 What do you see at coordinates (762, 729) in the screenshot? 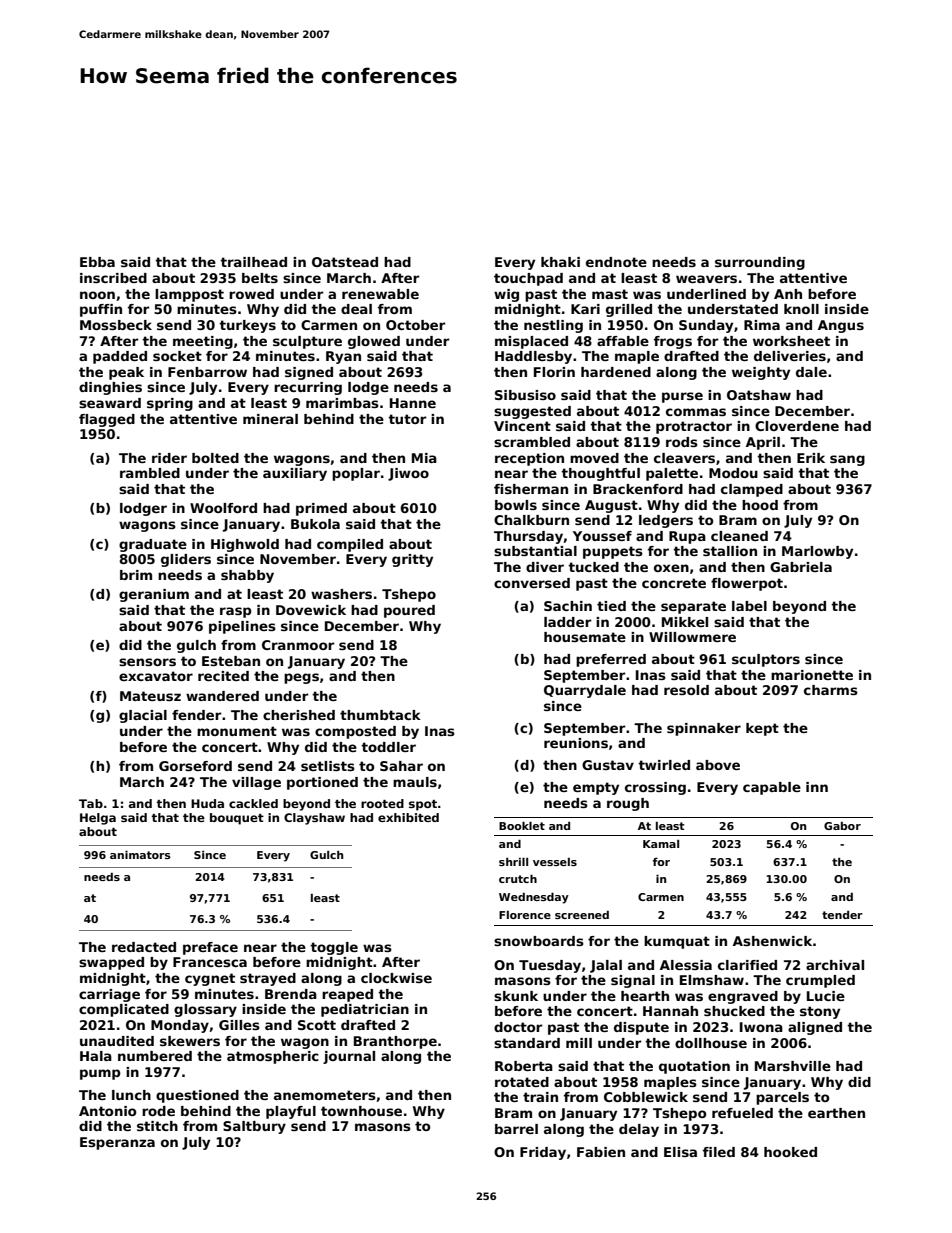
I see `kept` at bounding box center [762, 729].
